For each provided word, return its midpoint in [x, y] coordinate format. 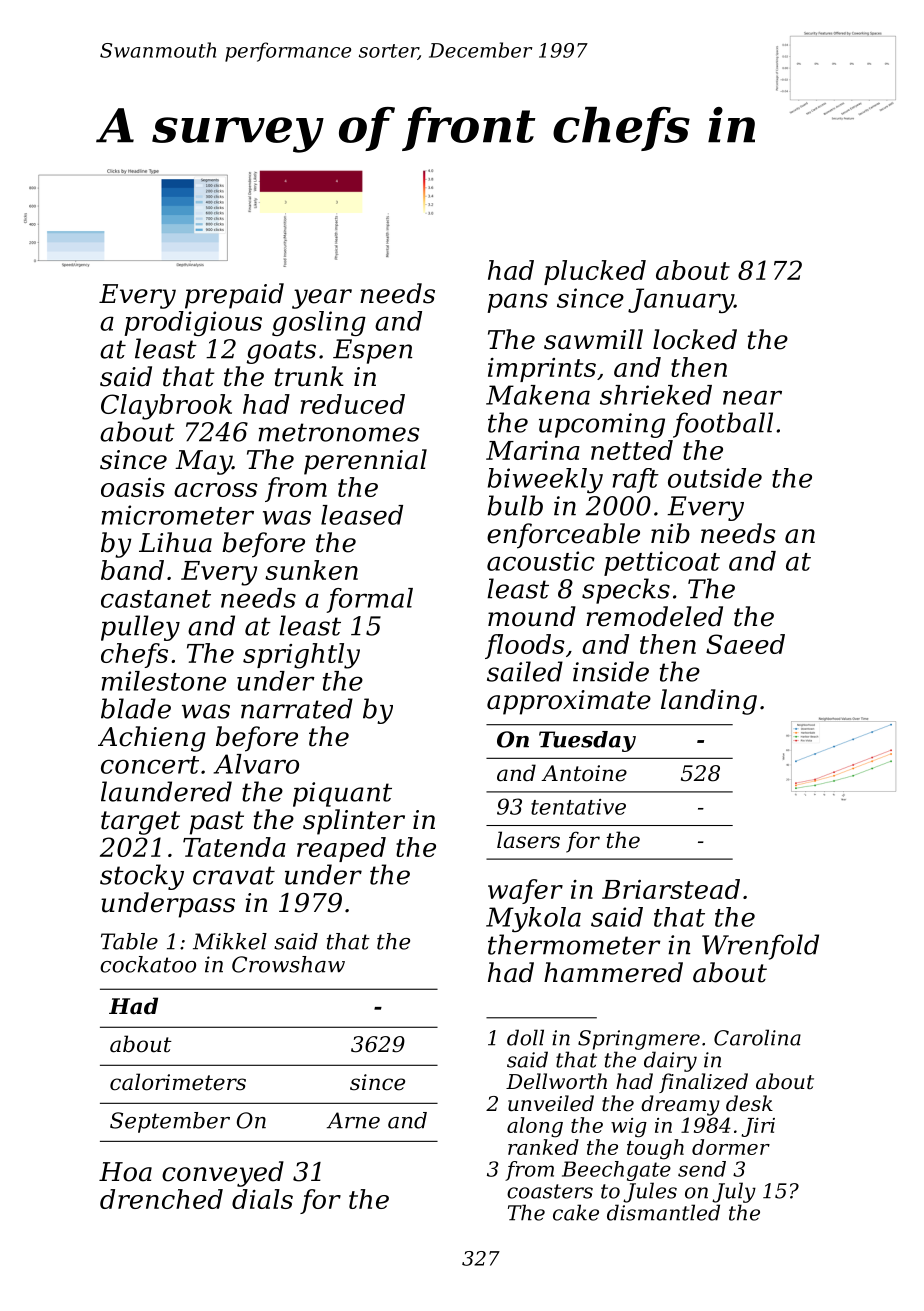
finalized [703, 1083]
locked [695, 339]
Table [129, 941]
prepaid [234, 296]
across [216, 490]
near [752, 397]
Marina [533, 450]
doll [525, 1037]
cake [576, 1212]
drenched [161, 1199]
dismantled [663, 1212]
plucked [595, 272]
